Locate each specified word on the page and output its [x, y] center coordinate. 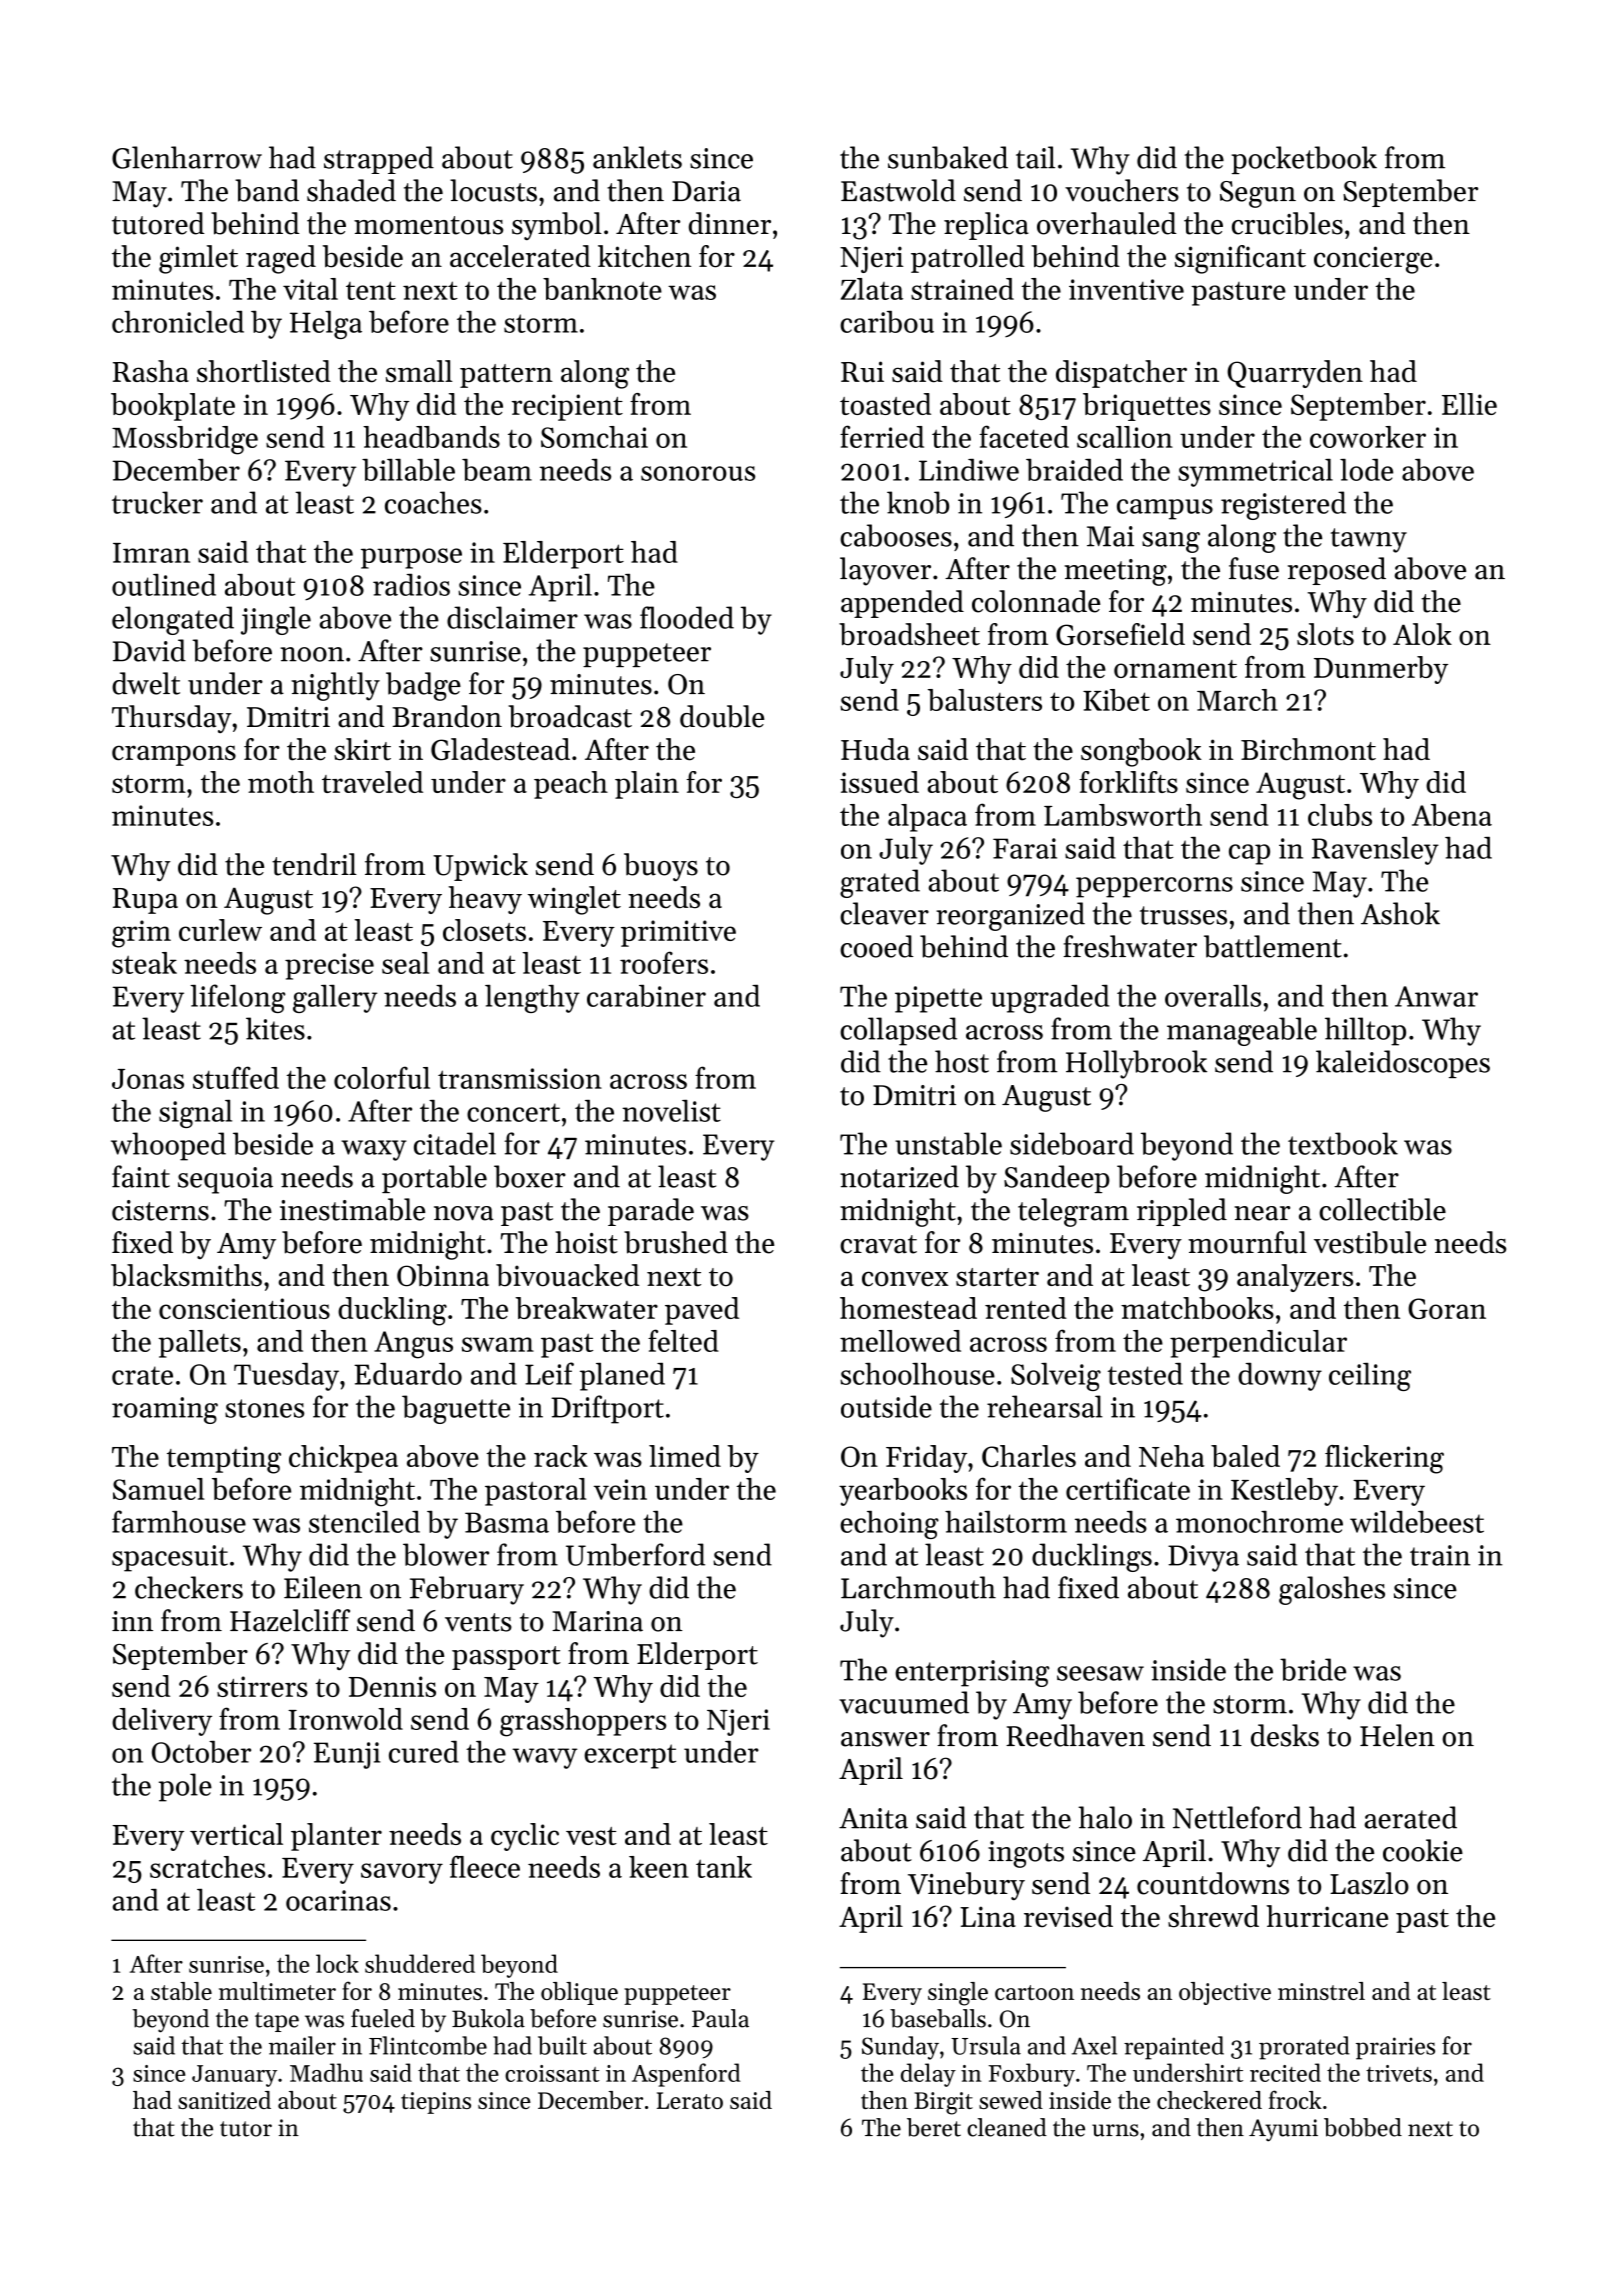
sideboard [1072, 1143]
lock [337, 1963]
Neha [1171, 1456]
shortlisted [264, 371]
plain [647, 785]
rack [561, 1456]
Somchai [594, 437]
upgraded [1050, 999]
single [958, 1994]
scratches [207, 1867]
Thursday [172, 719]
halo [1105, 1817]
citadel [455, 1143]
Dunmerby [1381, 670]
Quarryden [1295, 374]
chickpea [343, 1459]
